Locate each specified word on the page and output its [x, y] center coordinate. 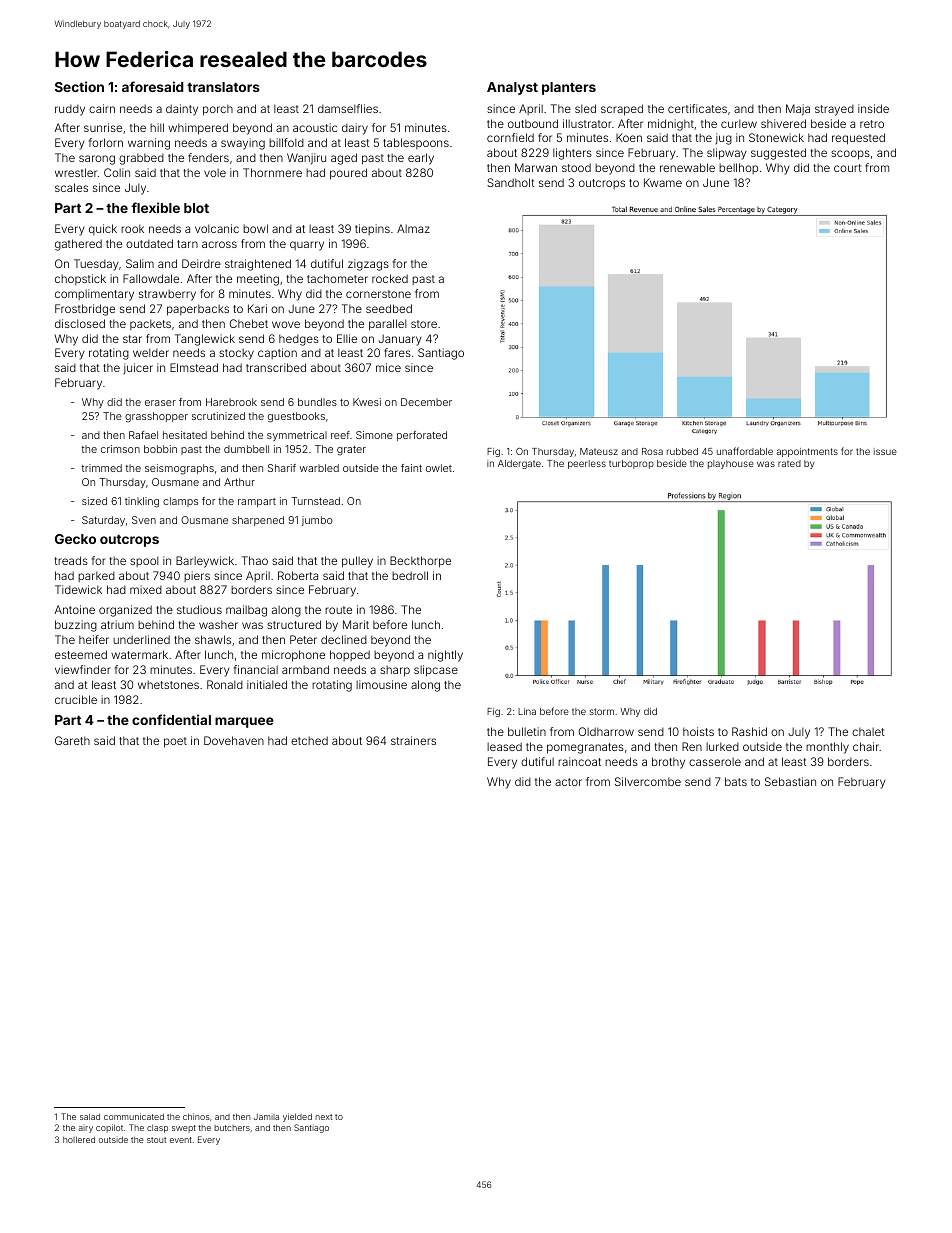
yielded [297, 1117]
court [848, 168]
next [323, 1117]
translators [223, 87]
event [181, 1140]
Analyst [512, 88]
